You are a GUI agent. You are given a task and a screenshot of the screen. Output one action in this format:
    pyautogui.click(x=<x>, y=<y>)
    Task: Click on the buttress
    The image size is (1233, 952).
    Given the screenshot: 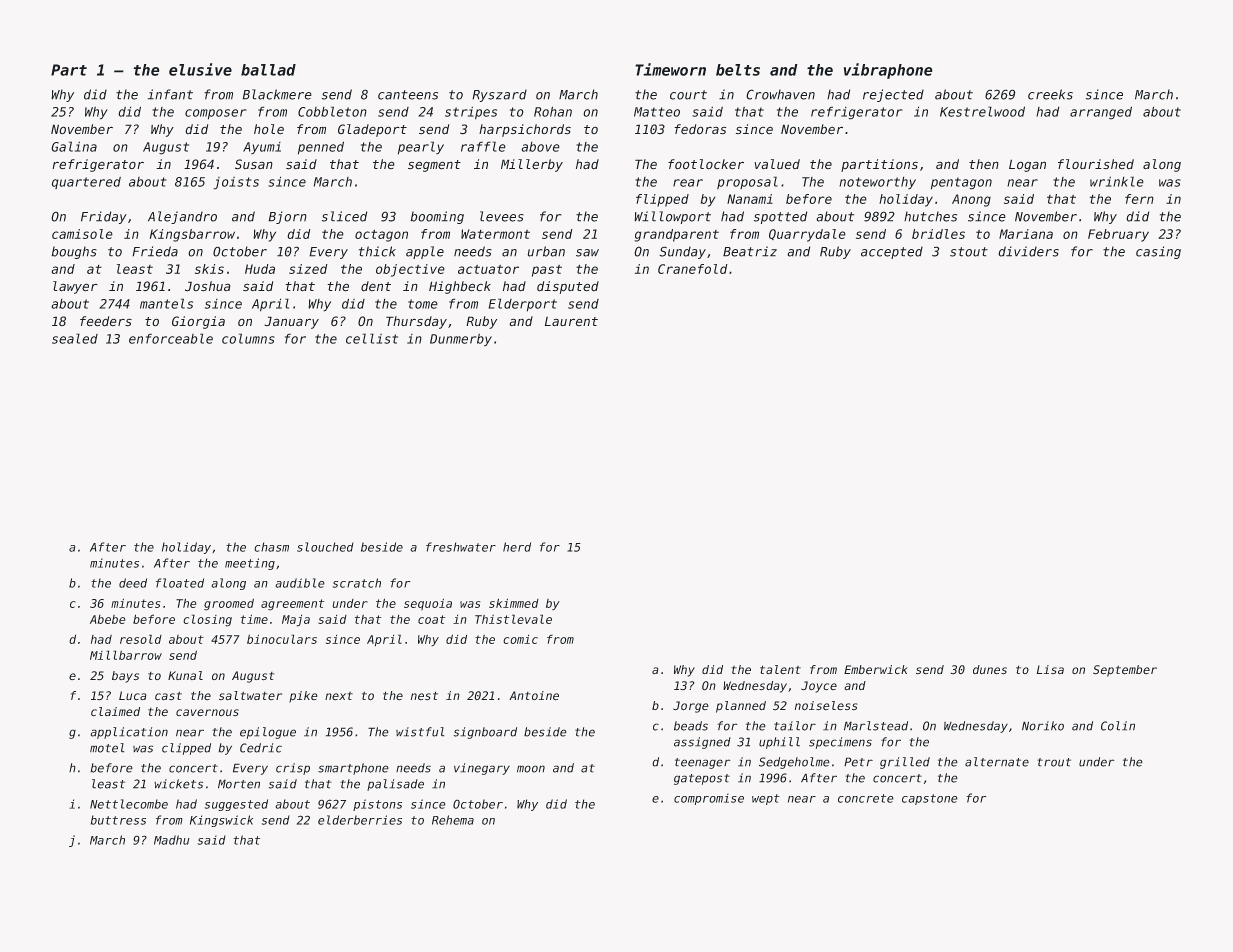 What is the action you would take?
    pyautogui.click(x=118, y=820)
